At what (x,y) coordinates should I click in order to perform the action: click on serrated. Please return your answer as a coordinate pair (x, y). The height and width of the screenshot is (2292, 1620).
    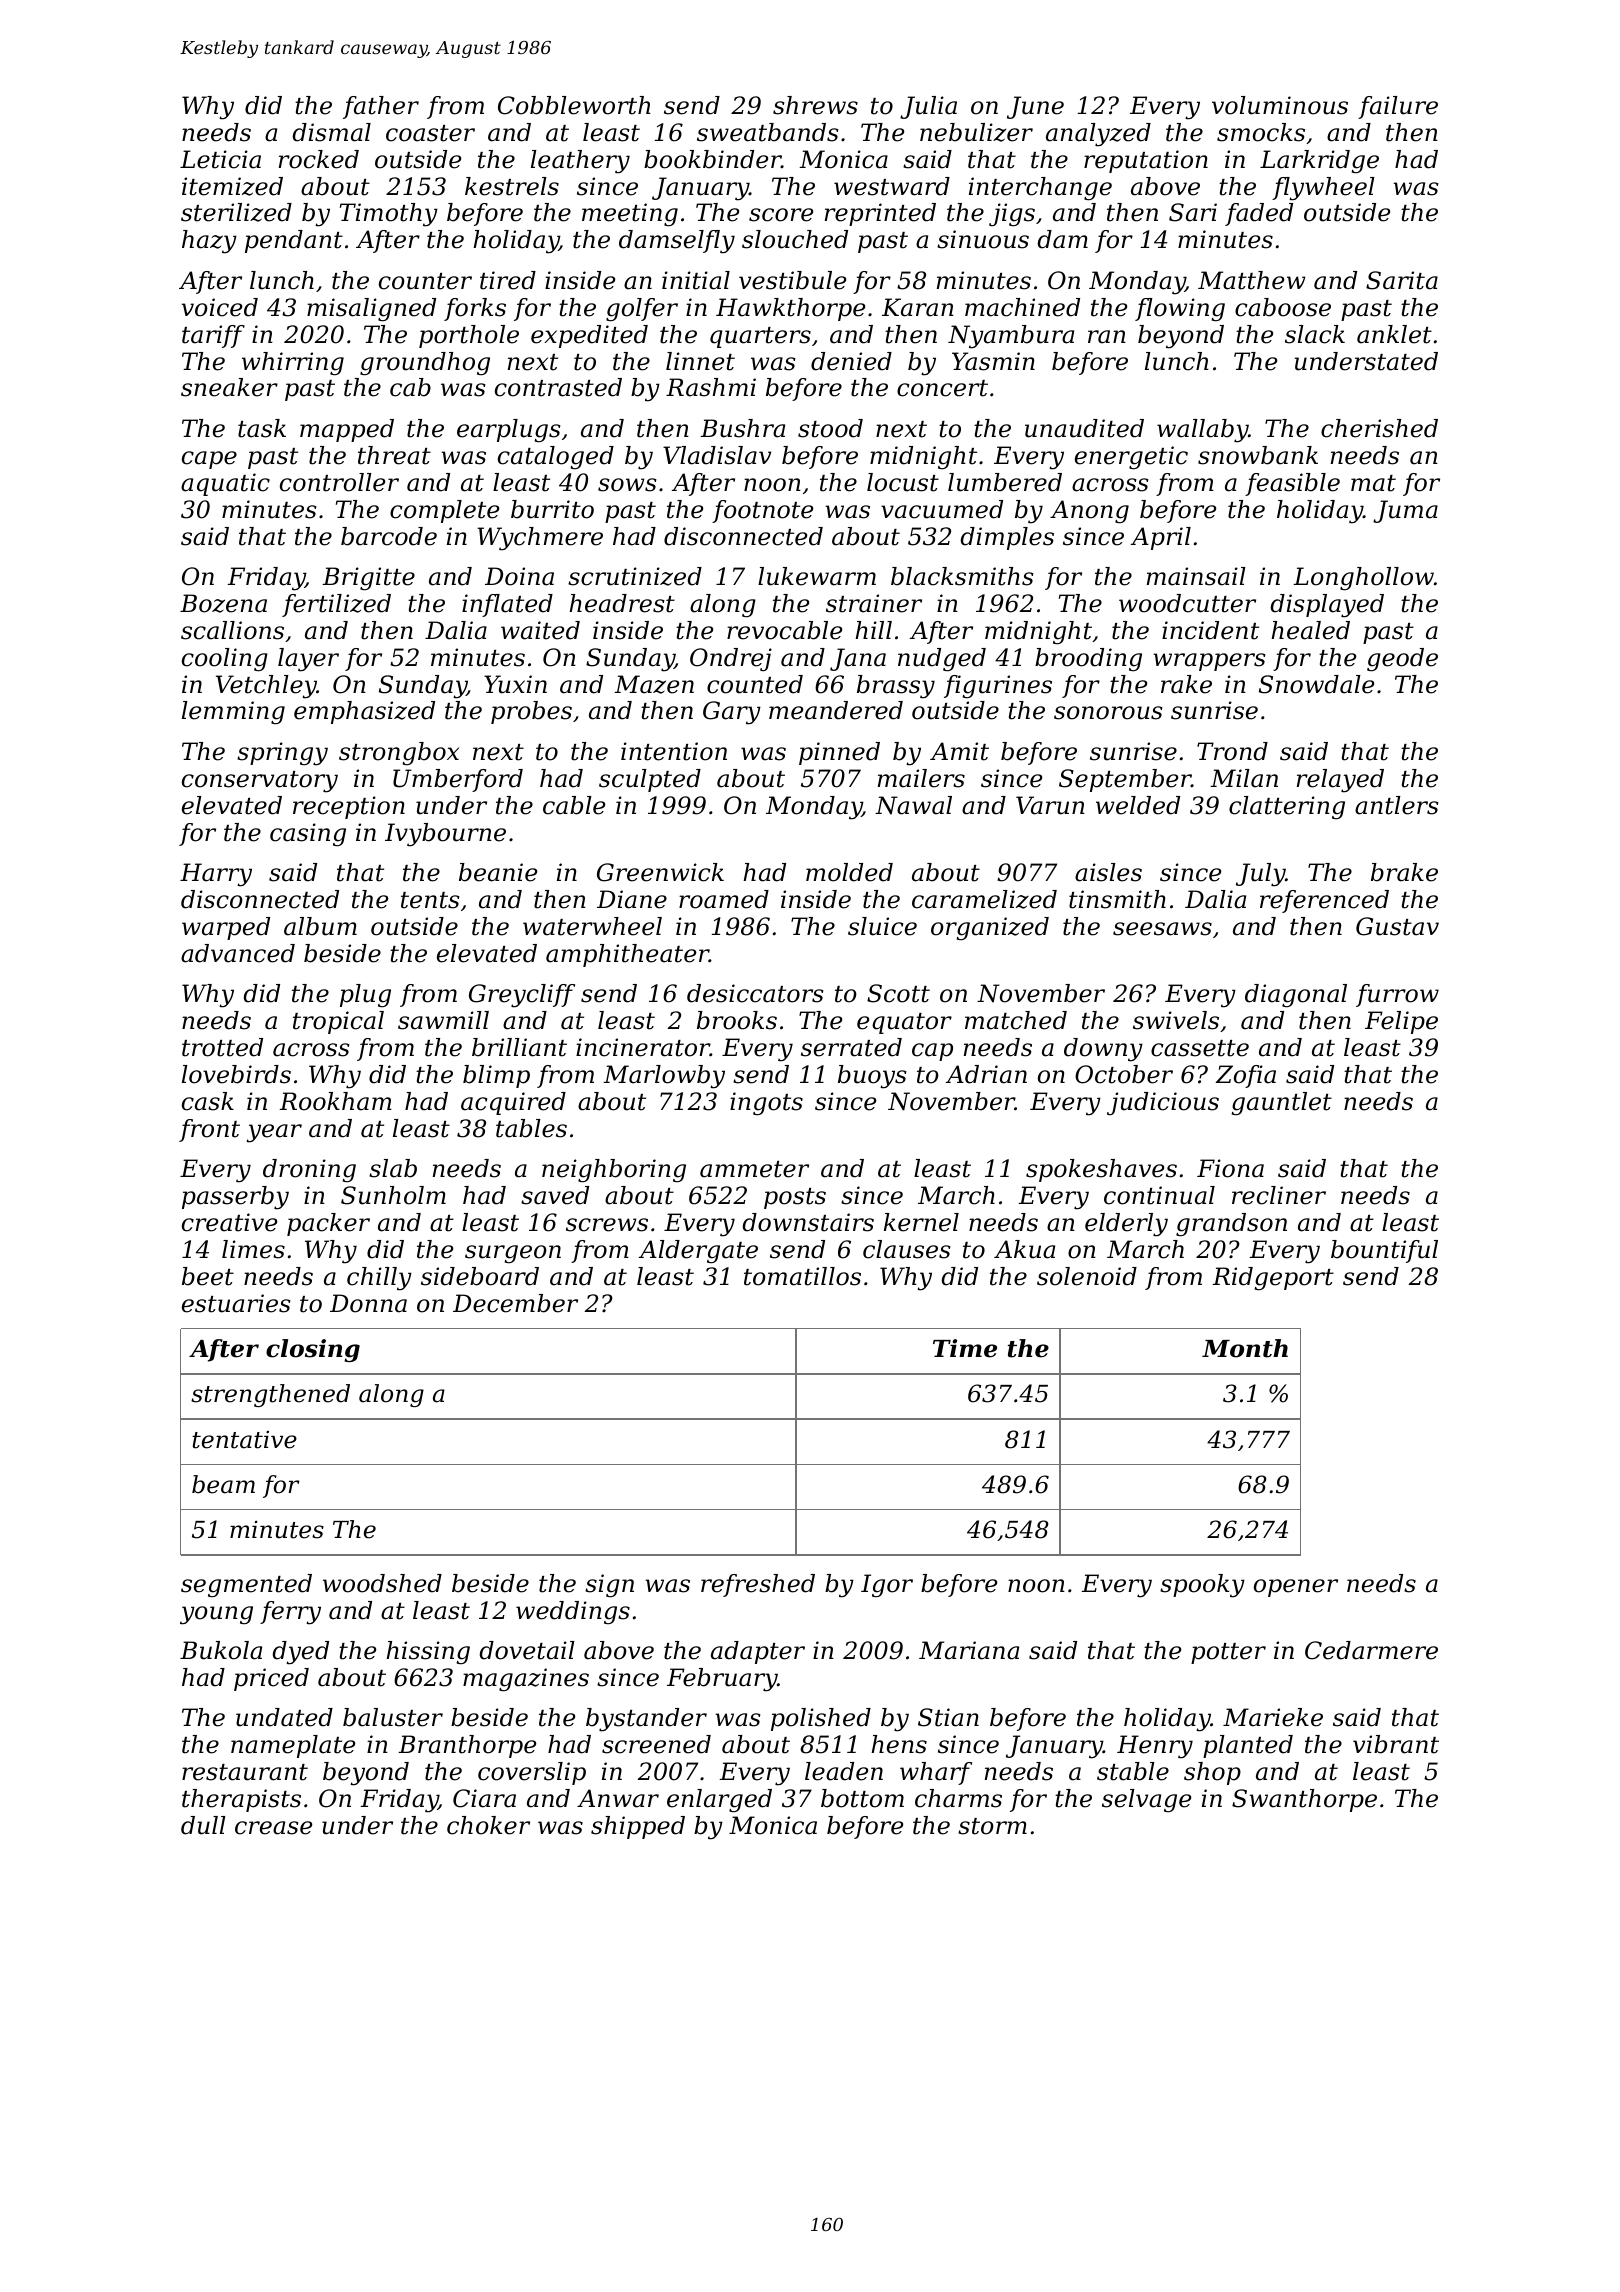
    Looking at the image, I should click on (851, 1047).
